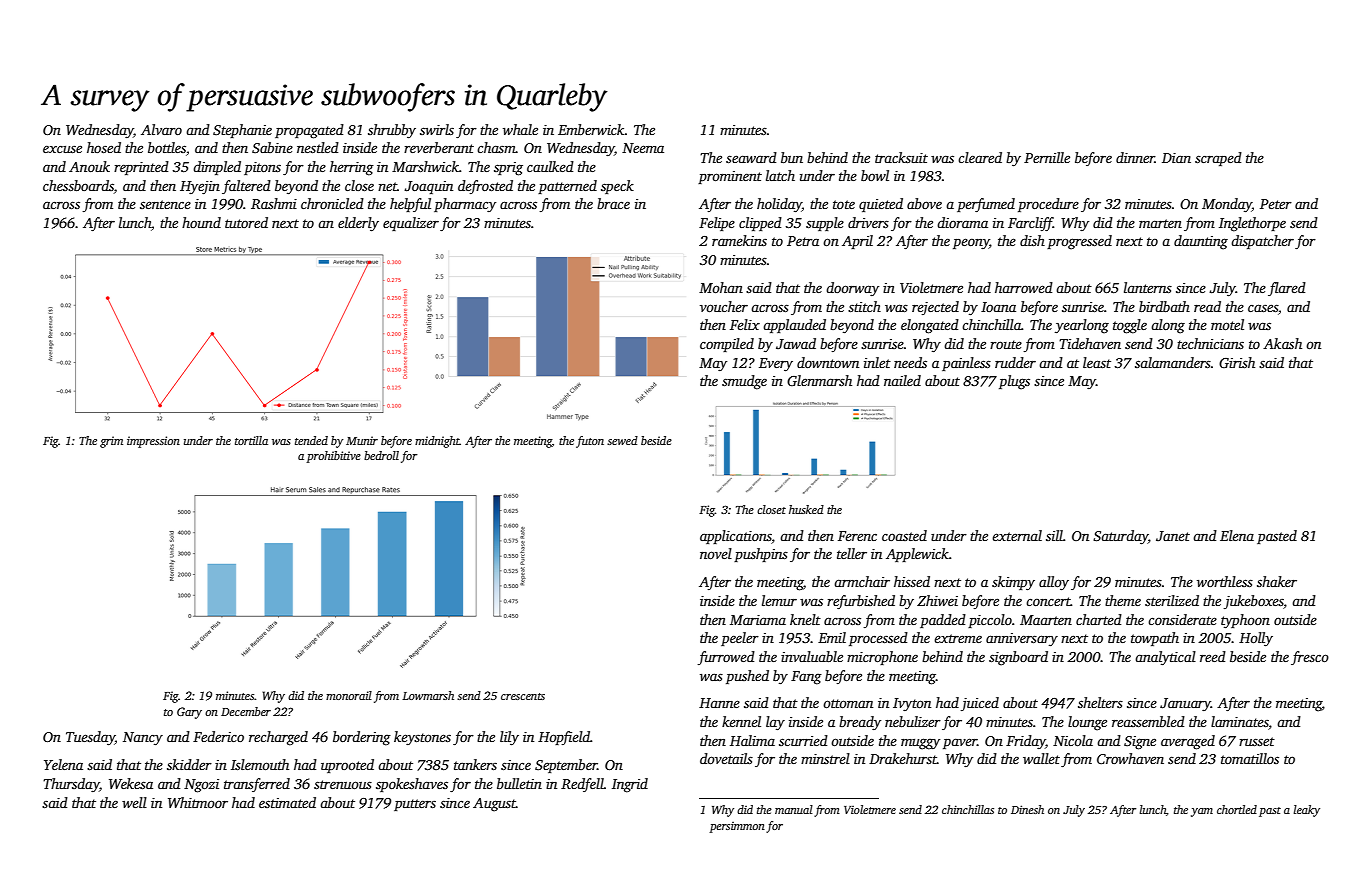 The width and height of the image is (1372, 887). Describe the element at coordinates (806, 509) in the image. I see `husked` at that location.
